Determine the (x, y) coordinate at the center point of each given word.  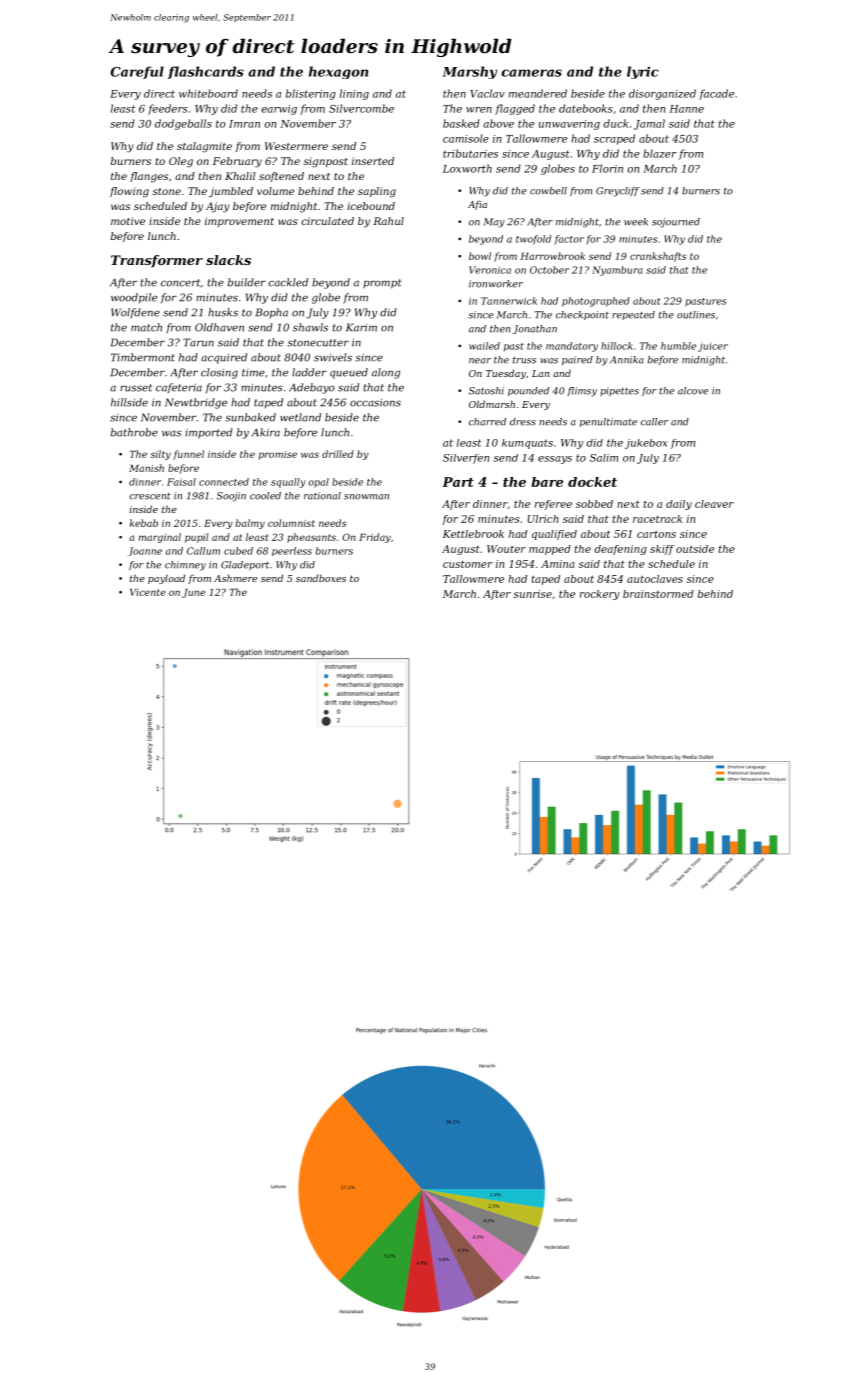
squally (288, 483)
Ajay (218, 207)
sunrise (533, 594)
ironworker (496, 284)
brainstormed (658, 594)
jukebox (646, 444)
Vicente (148, 592)
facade (716, 94)
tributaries (470, 153)
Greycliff (618, 192)
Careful (137, 72)
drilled (338, 454)
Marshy (469, 72)
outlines (696, 315)
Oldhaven (219, 327)
